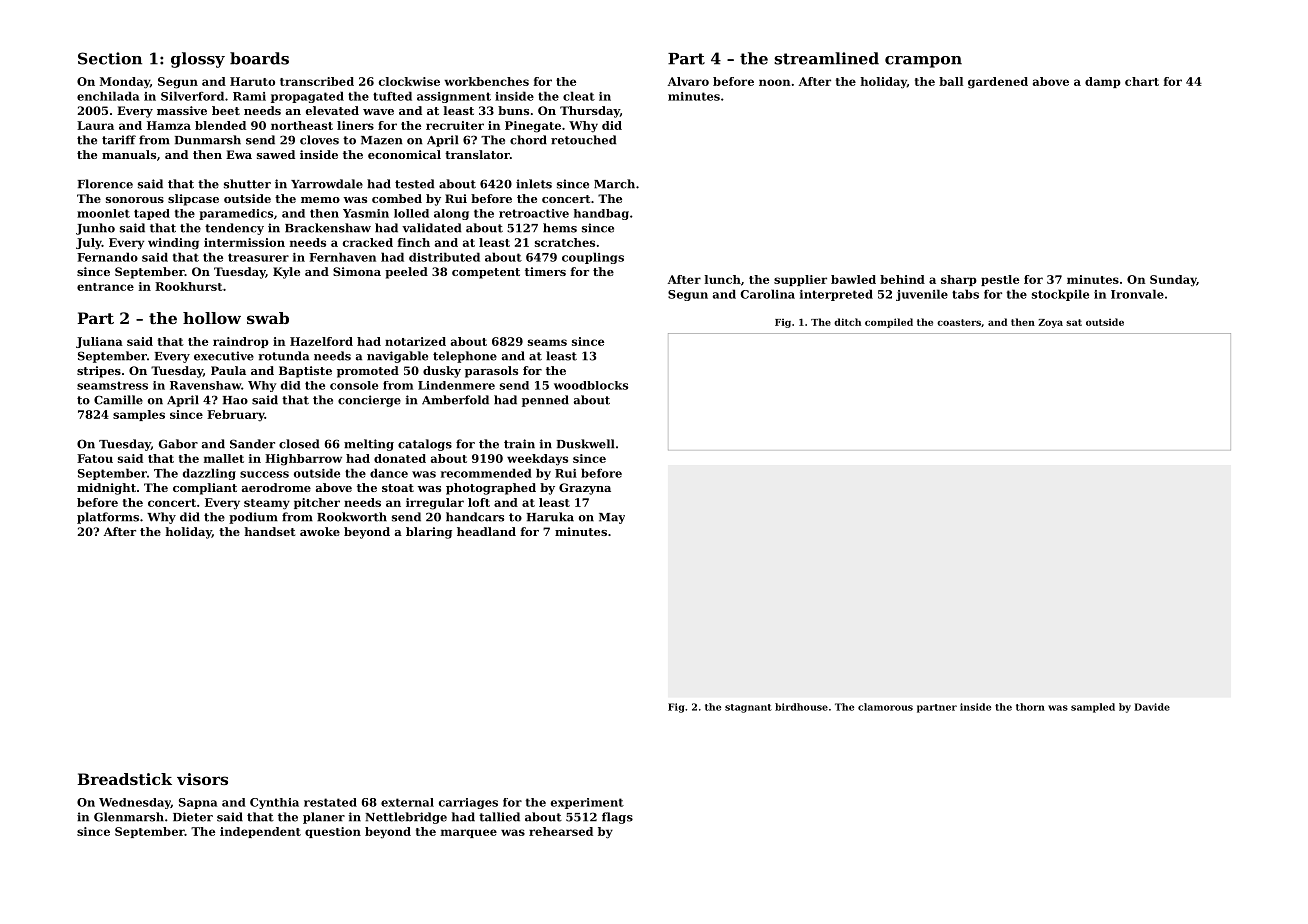  I want to click on recommended, so click(486, 473).
